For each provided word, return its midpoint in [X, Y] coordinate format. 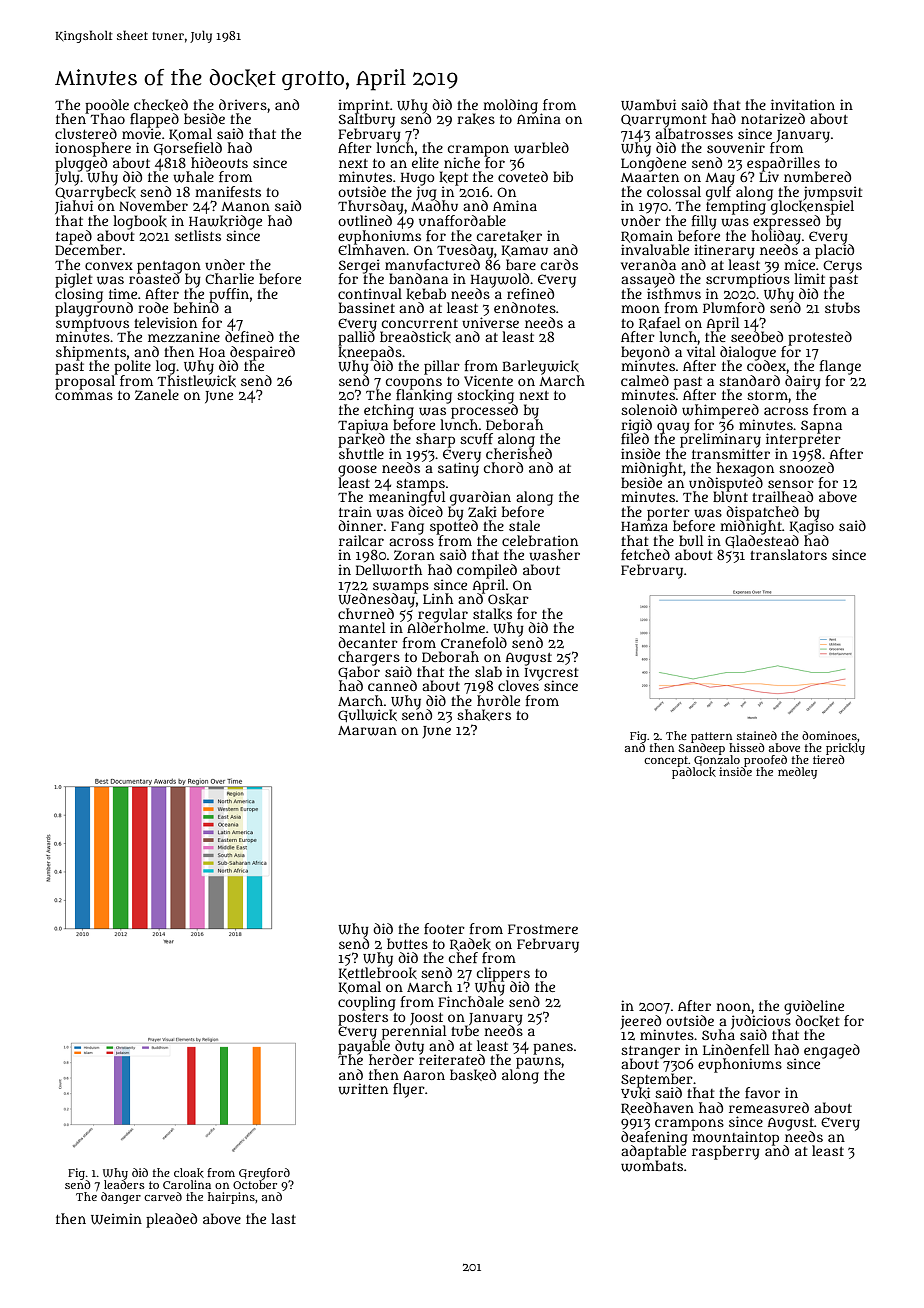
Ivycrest [551, 674]
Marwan [367, 731]
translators [788, 554]
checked [161, 105]
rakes [476, 119]
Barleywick [540, 367]
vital [701, 351]
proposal [85, 382]
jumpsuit [833, 193]
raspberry [726, 1152]
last [283, 1218]
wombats [652, 1166]
